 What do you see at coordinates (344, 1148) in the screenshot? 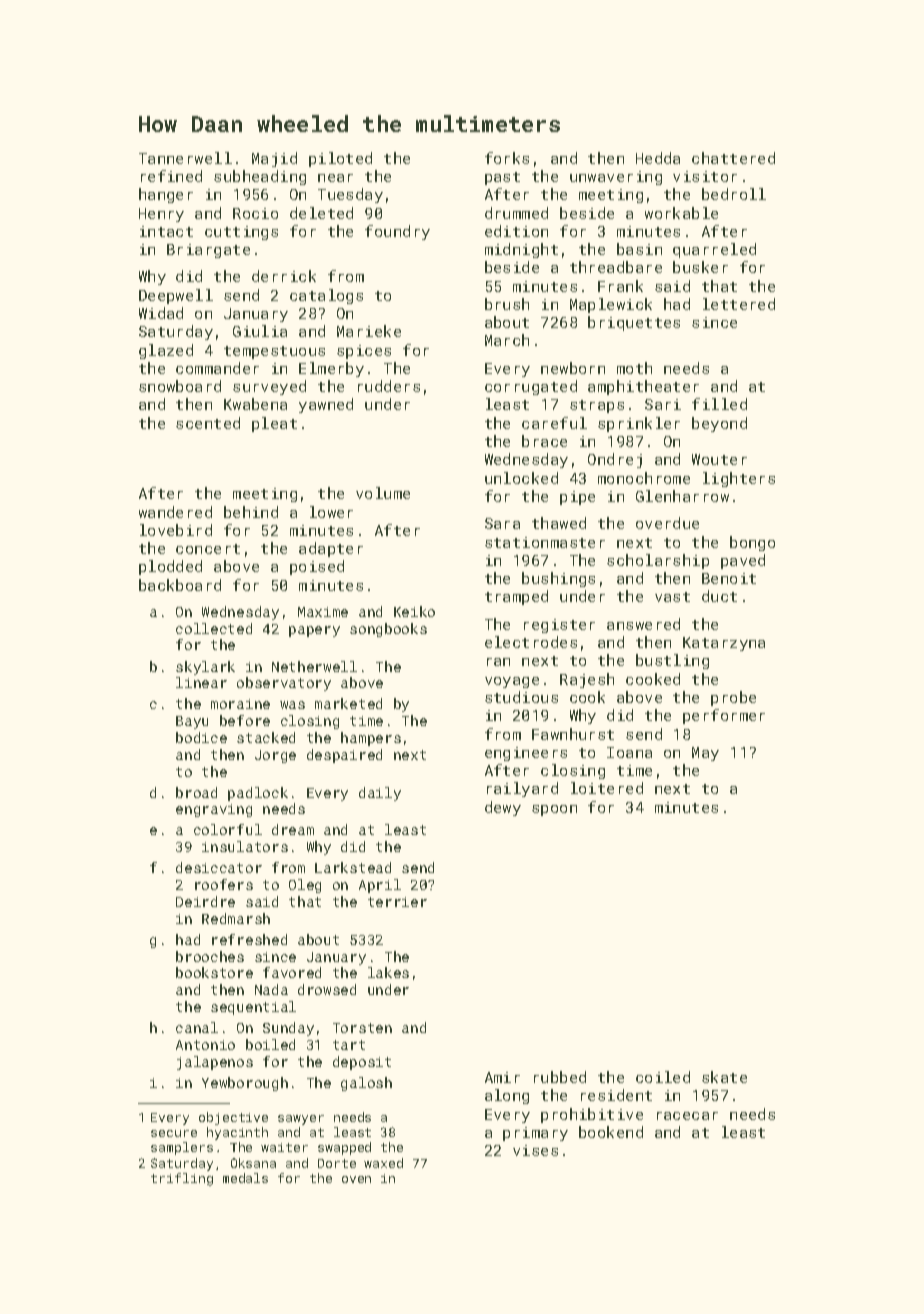
I see `swapped` at bounding box center [344, 1148].
